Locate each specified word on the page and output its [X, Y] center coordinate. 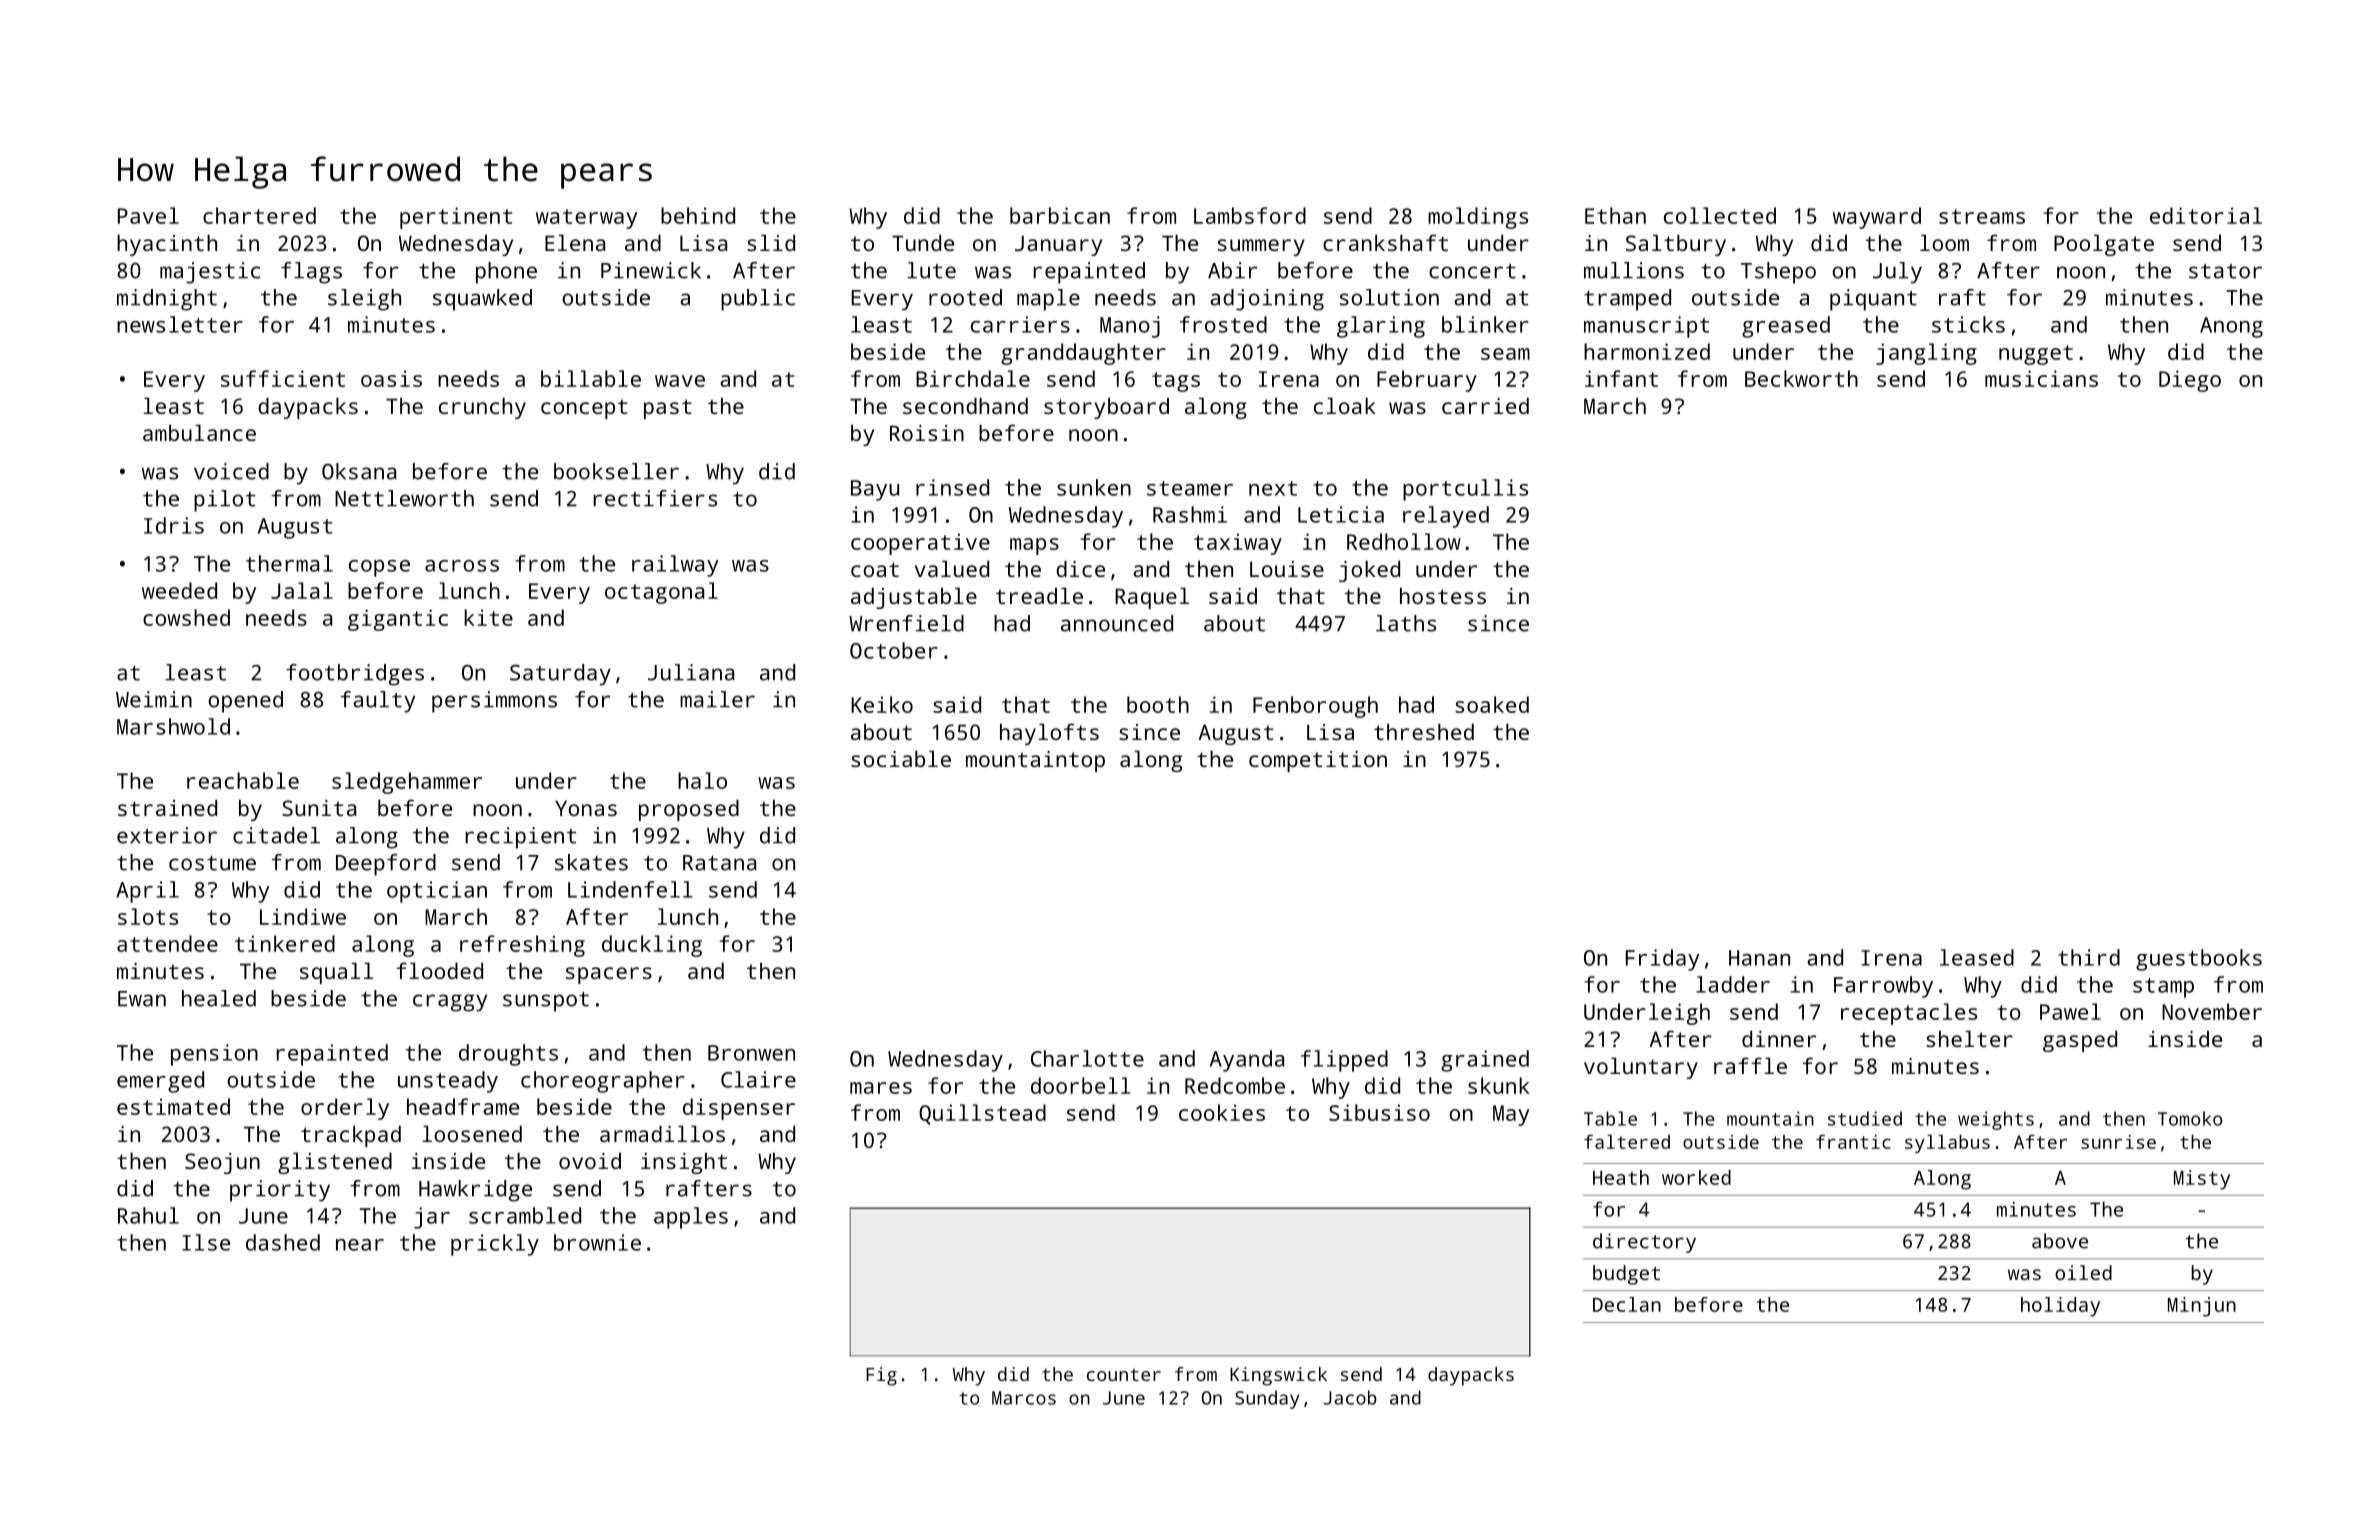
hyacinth [167, 245]
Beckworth [1801, 378]
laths [1406, 623]
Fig [881, 1376]
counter [1124, 1374]
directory [1644, 1243]
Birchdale [973, 378]
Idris [174, 525]
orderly [345, 1109]
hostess [1443, 595]
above [2060, 1241]
